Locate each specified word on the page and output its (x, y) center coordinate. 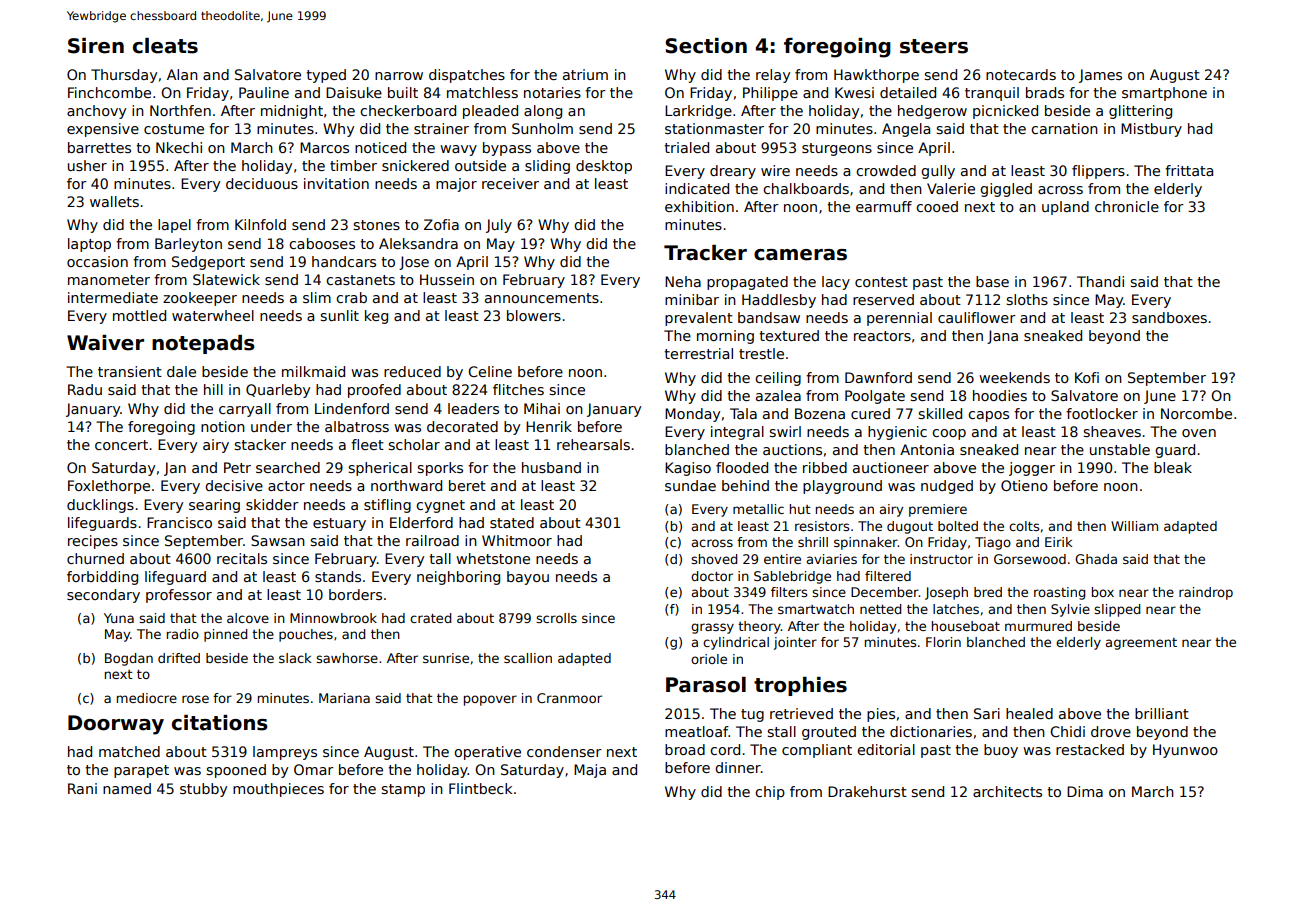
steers (934, 46)
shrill (813, 542)
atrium (585, 74)
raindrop (1206, 593)
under (271, 426)
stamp (403, 790)
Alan (182, 74)
